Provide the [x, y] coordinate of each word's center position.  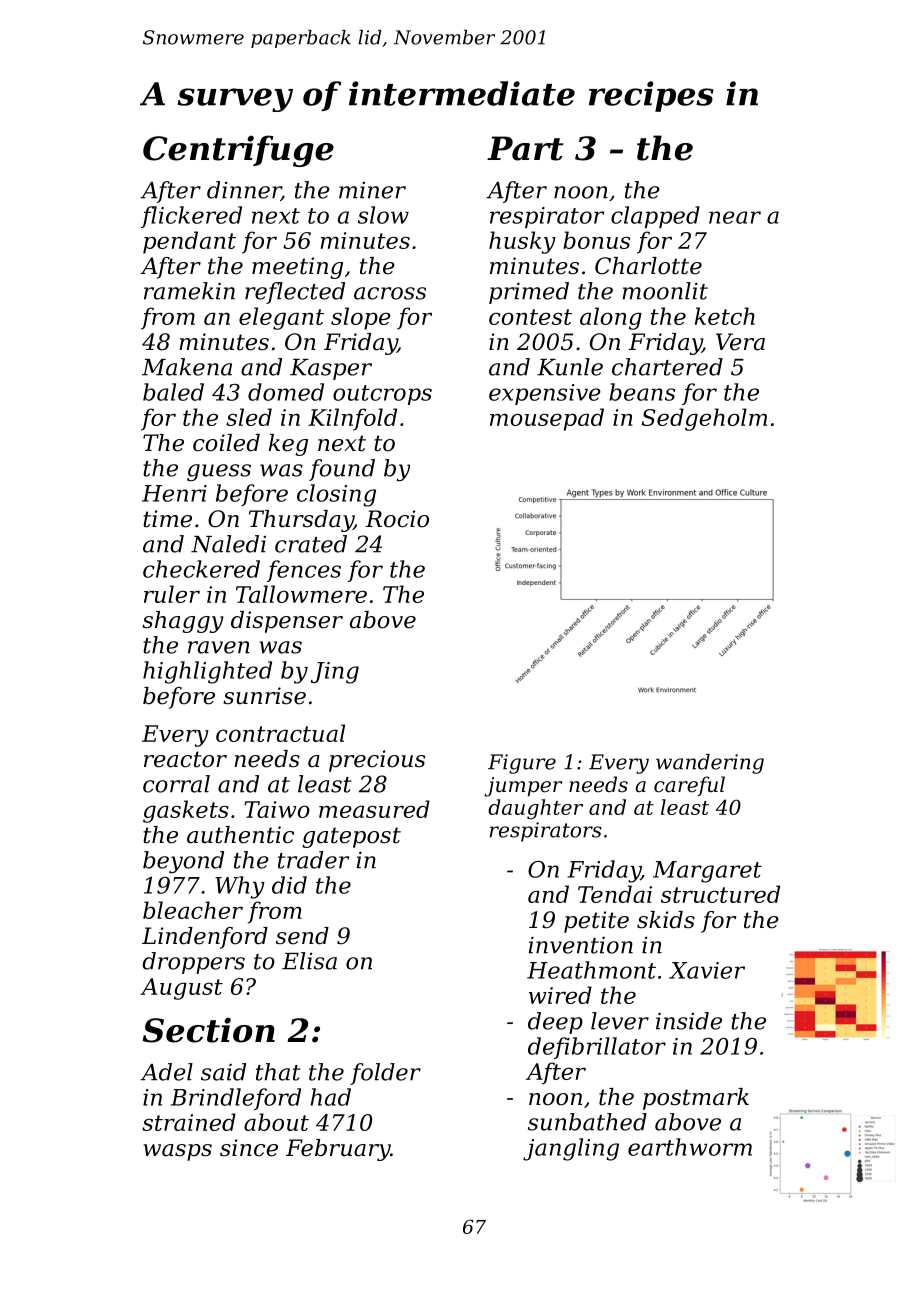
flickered [191, 217]
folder [385, 1074]
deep [555, 1023]
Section [209, 1030]
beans [642, 392]
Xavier [707, 970]
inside [689, 1021]
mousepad [547, 419]
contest [530, 317]
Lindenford [205, 938]
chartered [667, 367]
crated [311, 544]
